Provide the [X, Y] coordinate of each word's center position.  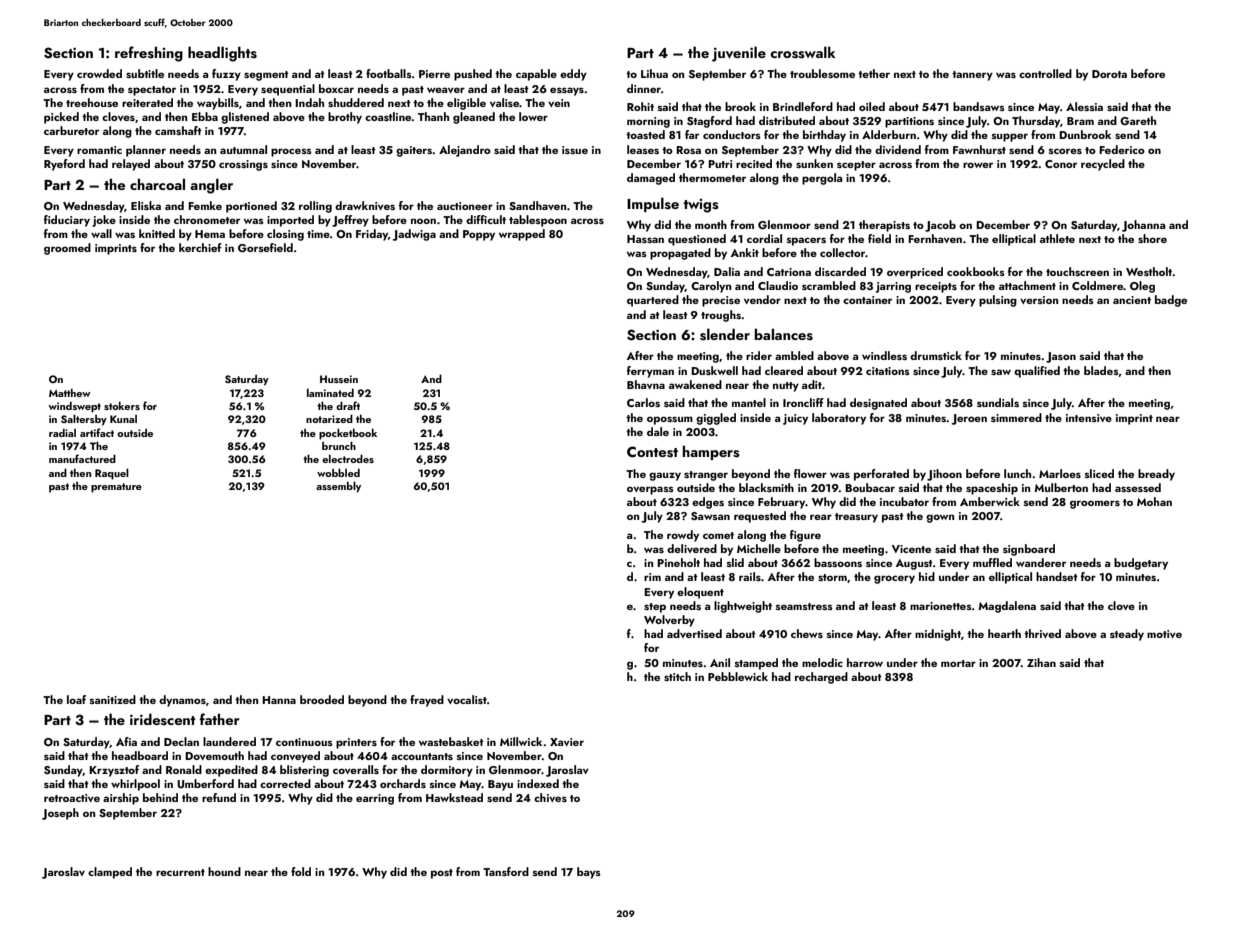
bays [589, 873]
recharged [821, 678]
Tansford [506, 871]
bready [1156, 475]
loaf [76, 699]
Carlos [643, 402]
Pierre [434, 74]
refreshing [149, 54]
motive [1164, 634]
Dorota [1109, 74]
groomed [67, 249]
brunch [339, 445]
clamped [110, 873]
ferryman [650, 372]
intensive [1089, 418]
